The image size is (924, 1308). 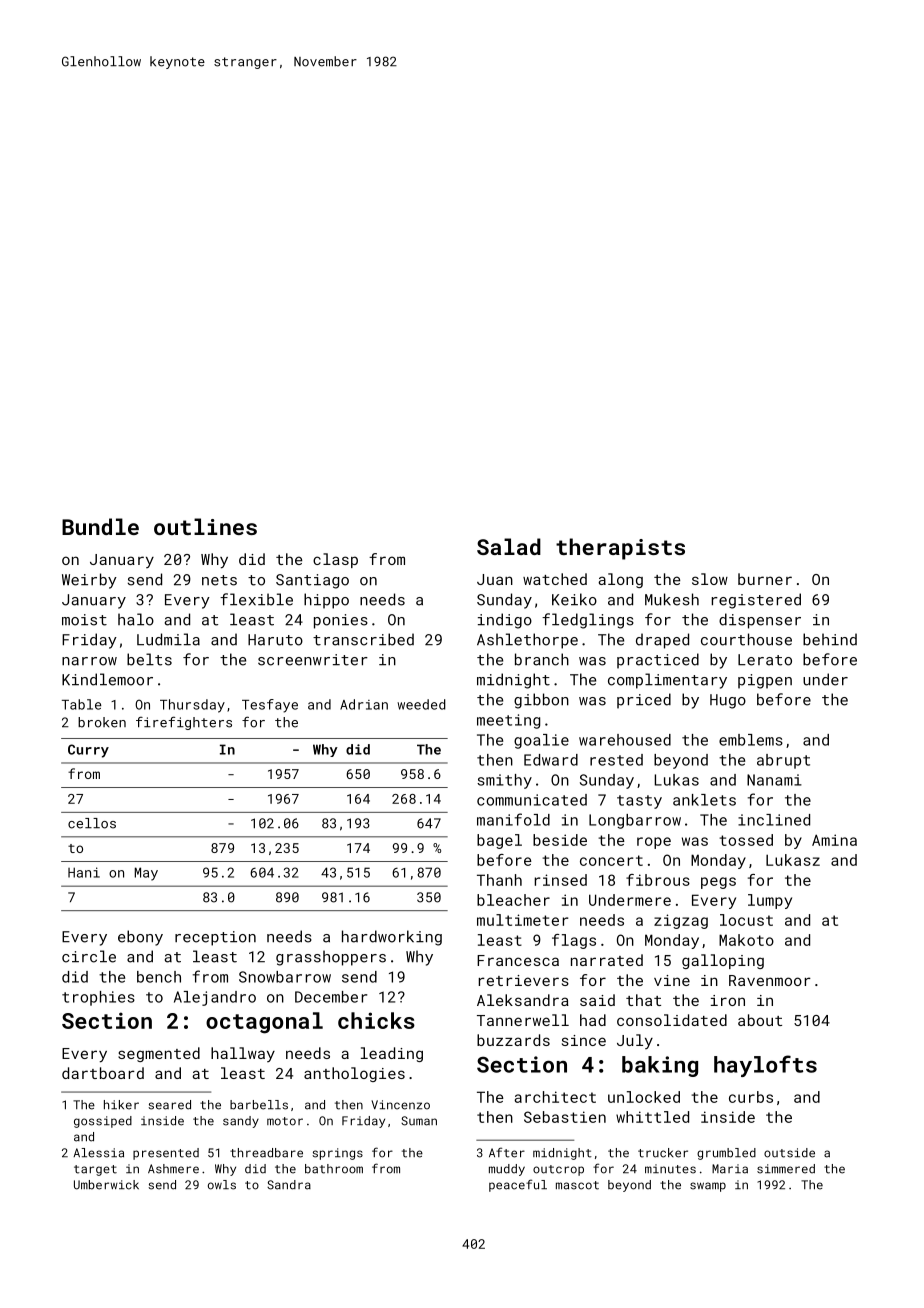 I want to click on clasp, so click(x=335, y=560).
